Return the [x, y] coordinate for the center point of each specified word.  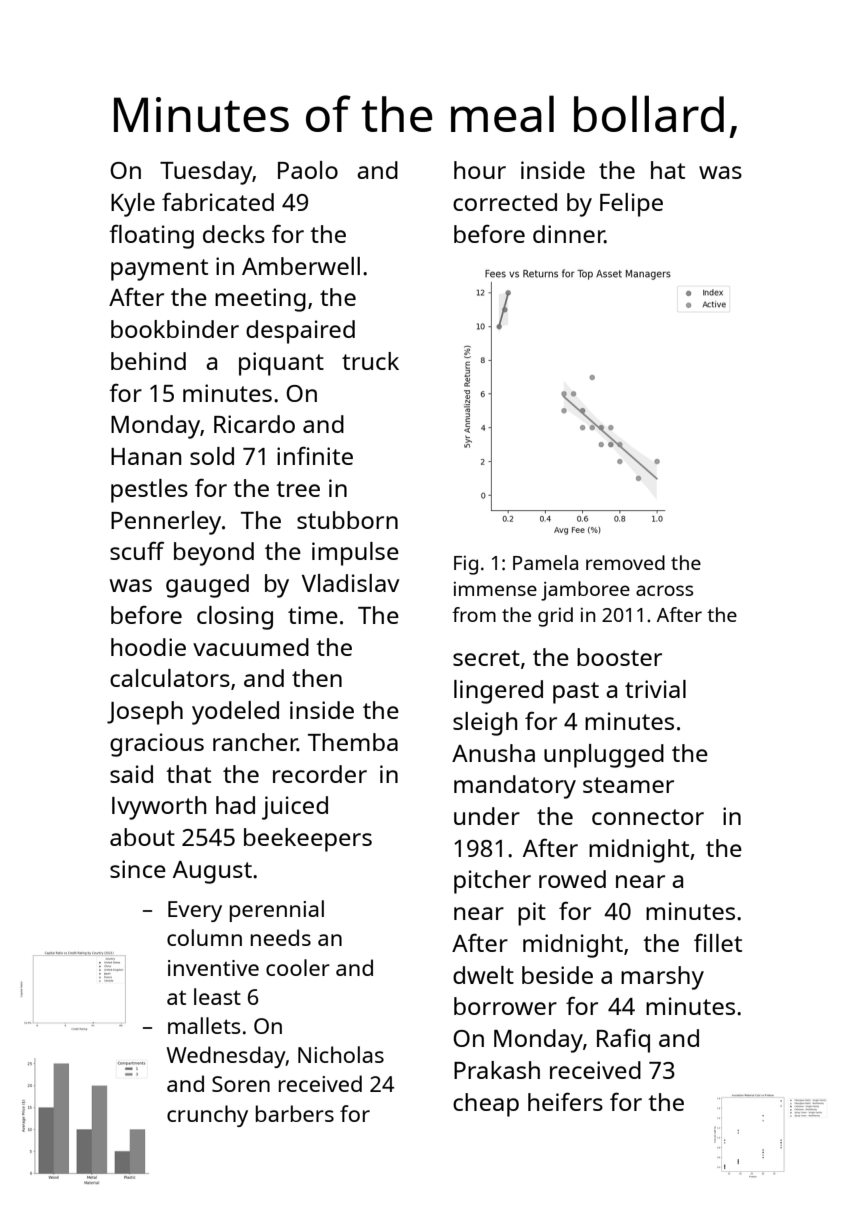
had [235, 805]
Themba [353, 742]
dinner [569, 234]
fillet [718, 942]
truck [370, 361]
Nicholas [341, 1054]
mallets [204, 1025]
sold [212, 456]
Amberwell [301, 266]
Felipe [631, 205]
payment [159, 270]
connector [648, 817]
